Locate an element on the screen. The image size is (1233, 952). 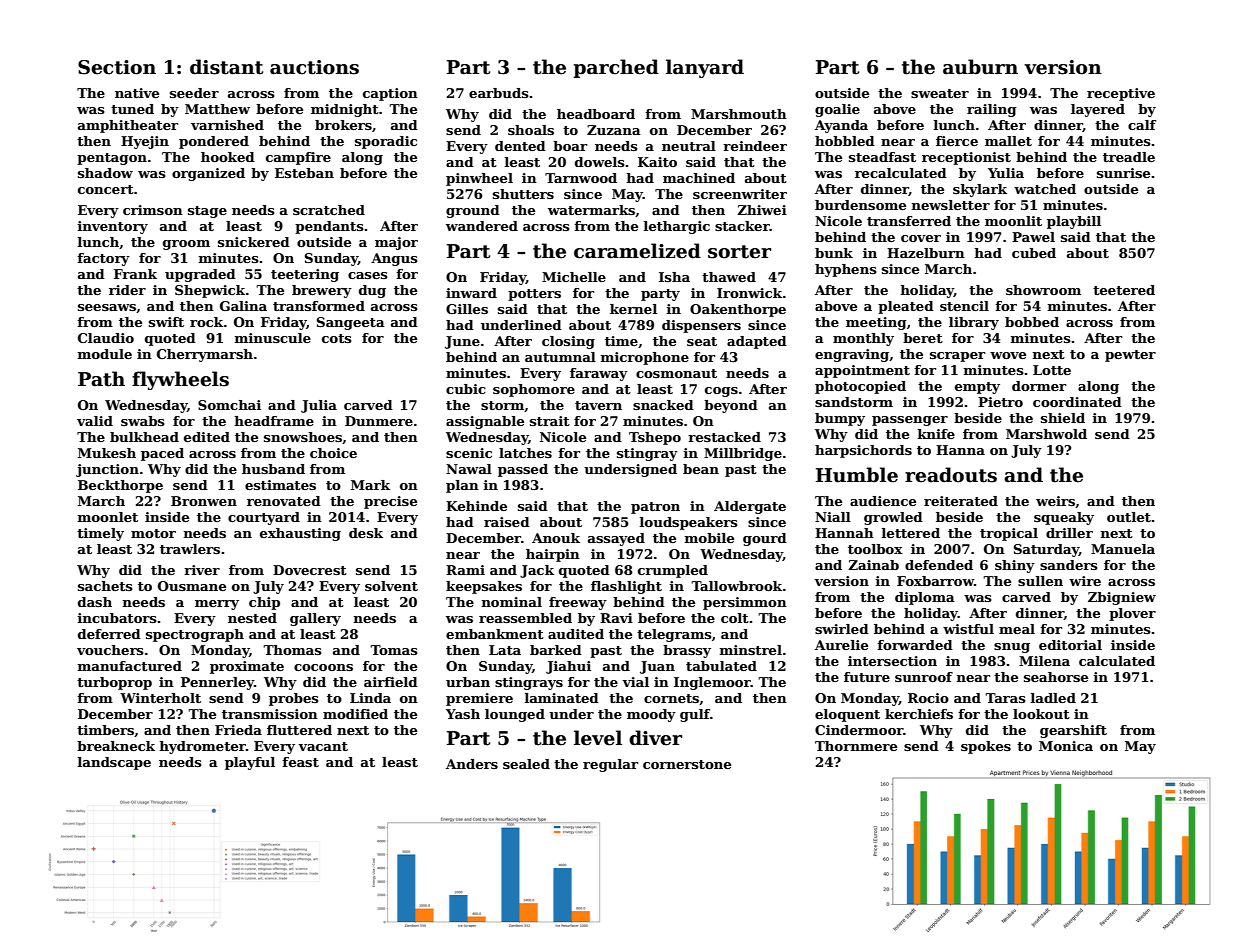
pendants is located at coordinates (329, 227).
